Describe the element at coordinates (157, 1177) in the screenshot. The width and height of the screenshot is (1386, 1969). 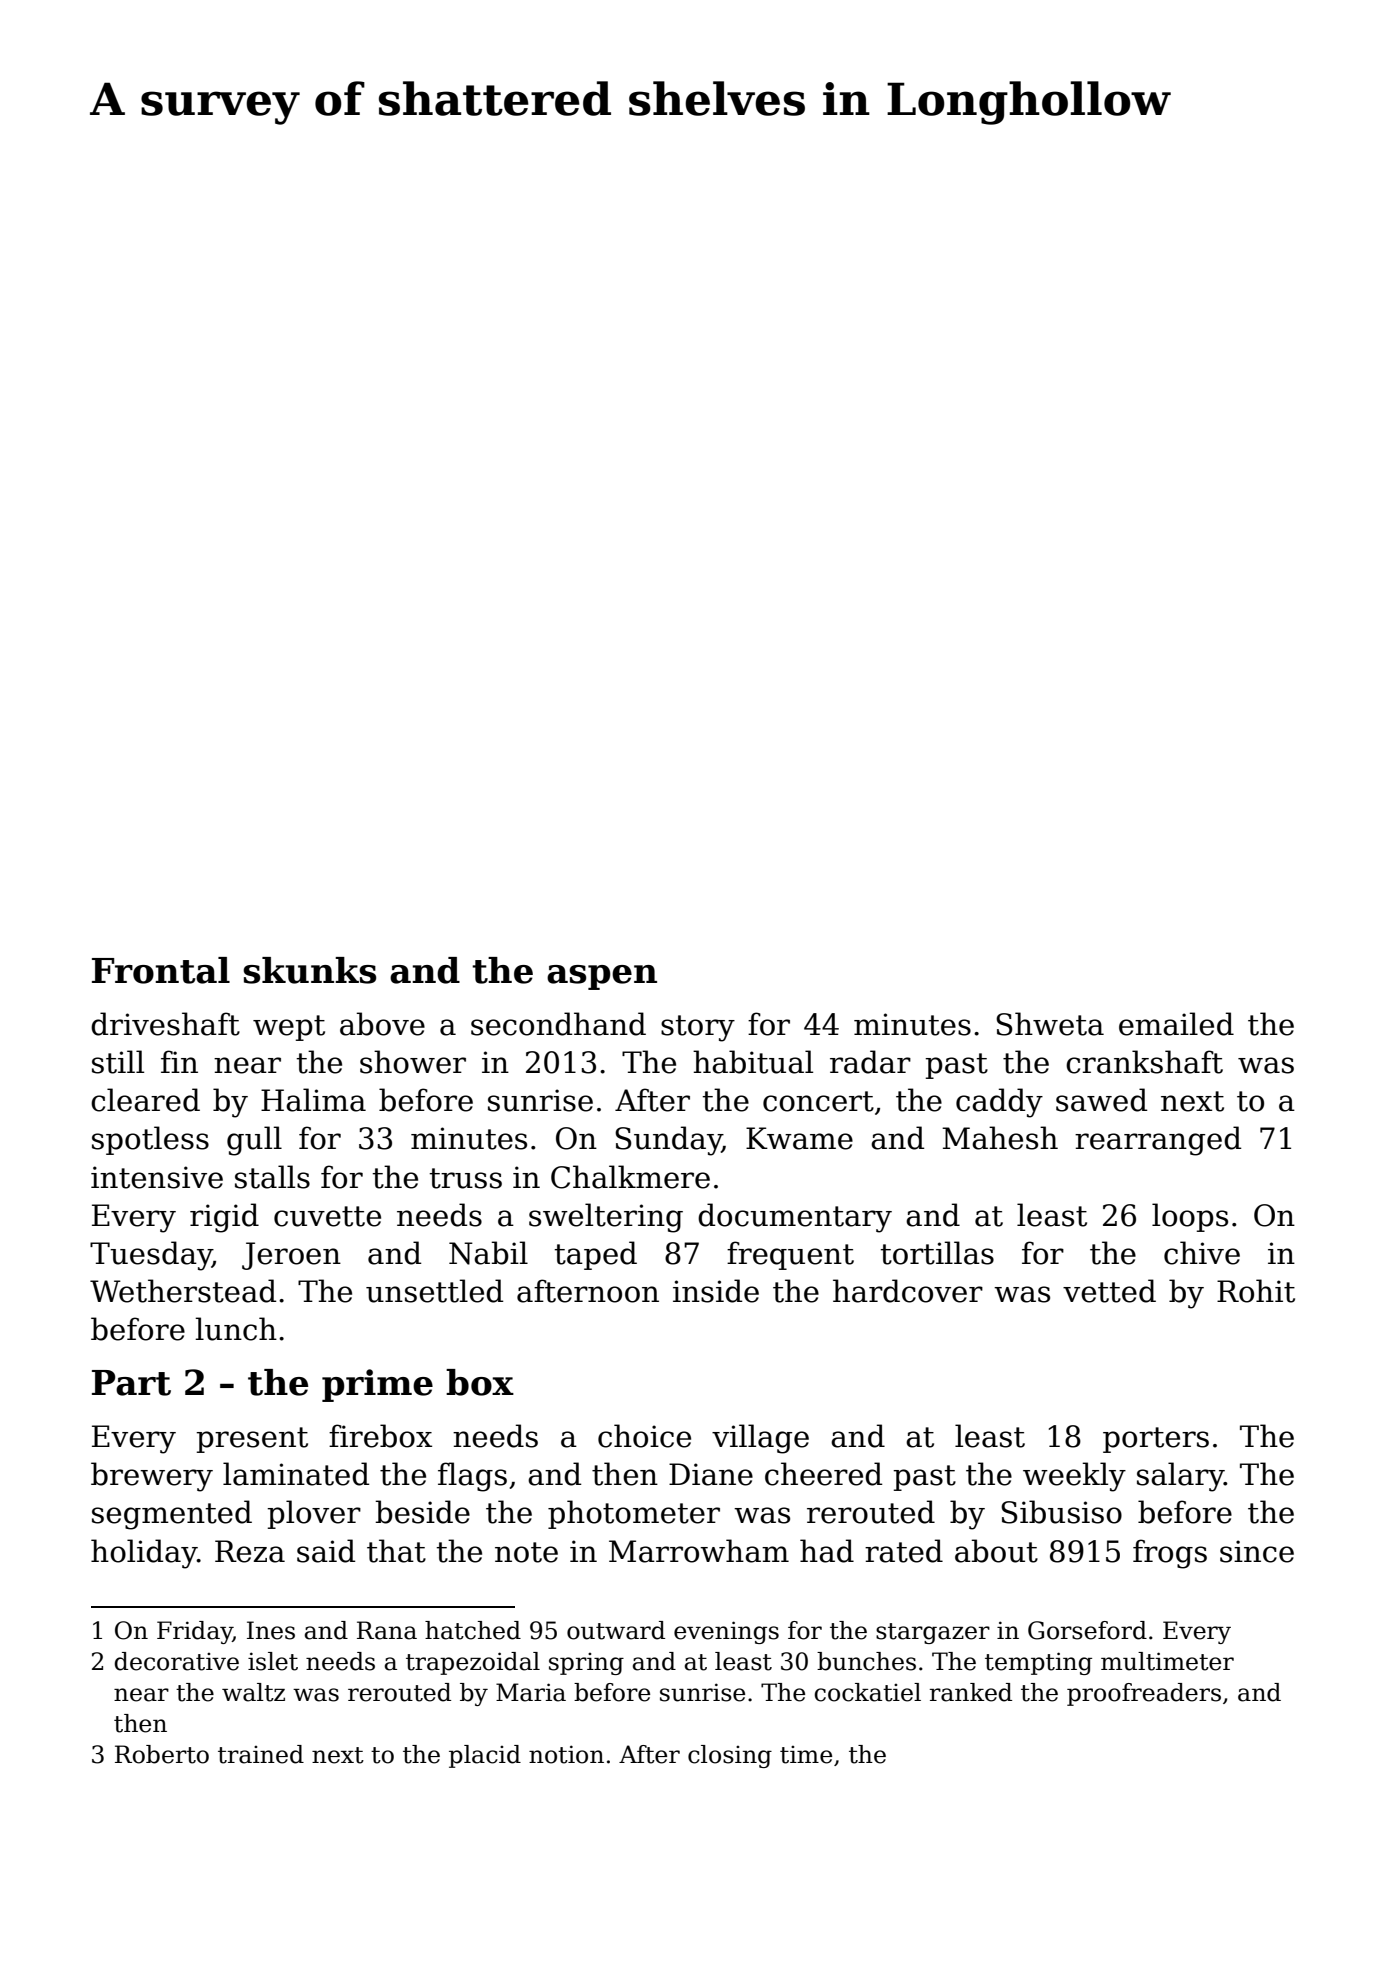
I see `intensive` at that location.
